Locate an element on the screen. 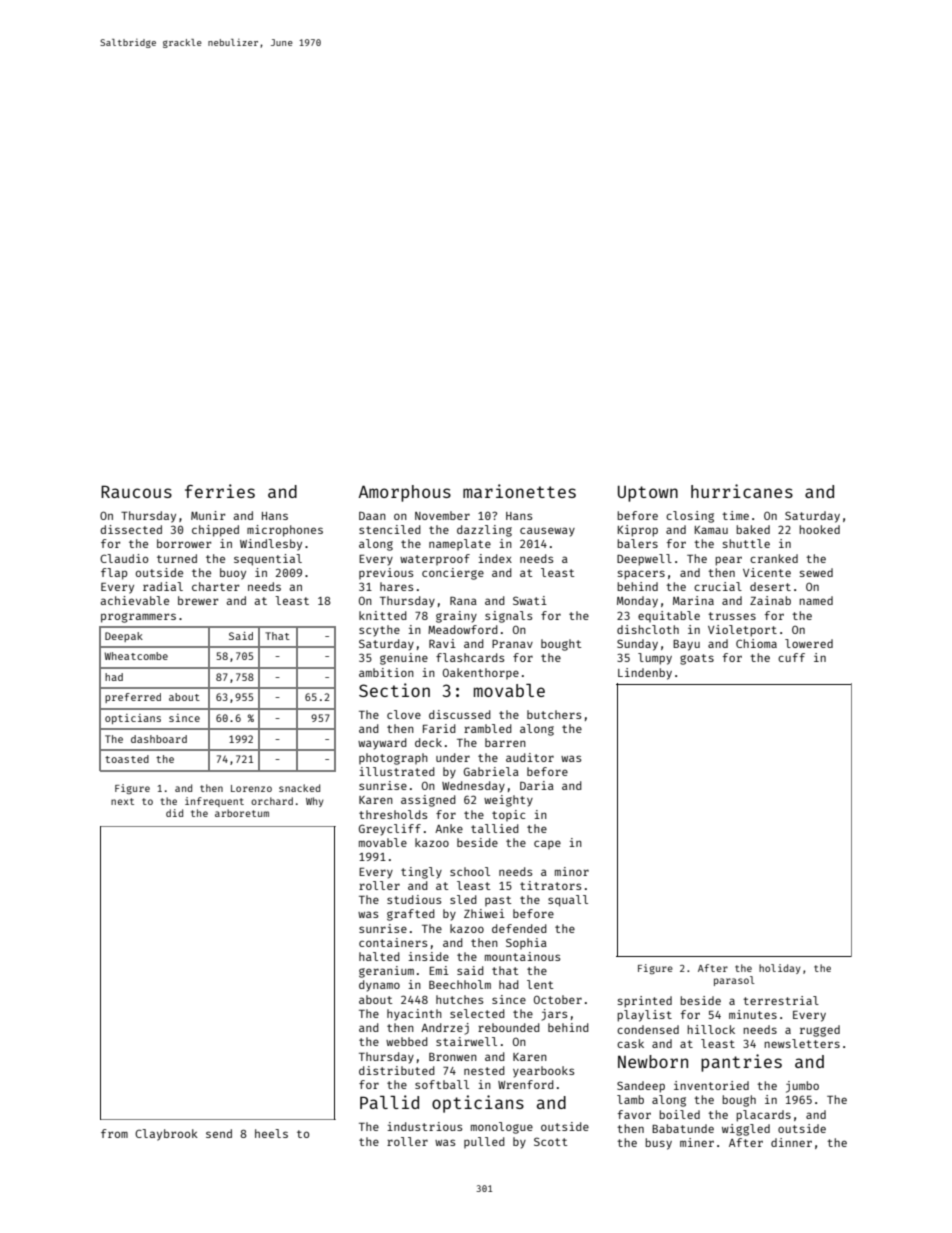 This screenshot has width=952, height=1233. Daria is located at coordinates (537, 785).
